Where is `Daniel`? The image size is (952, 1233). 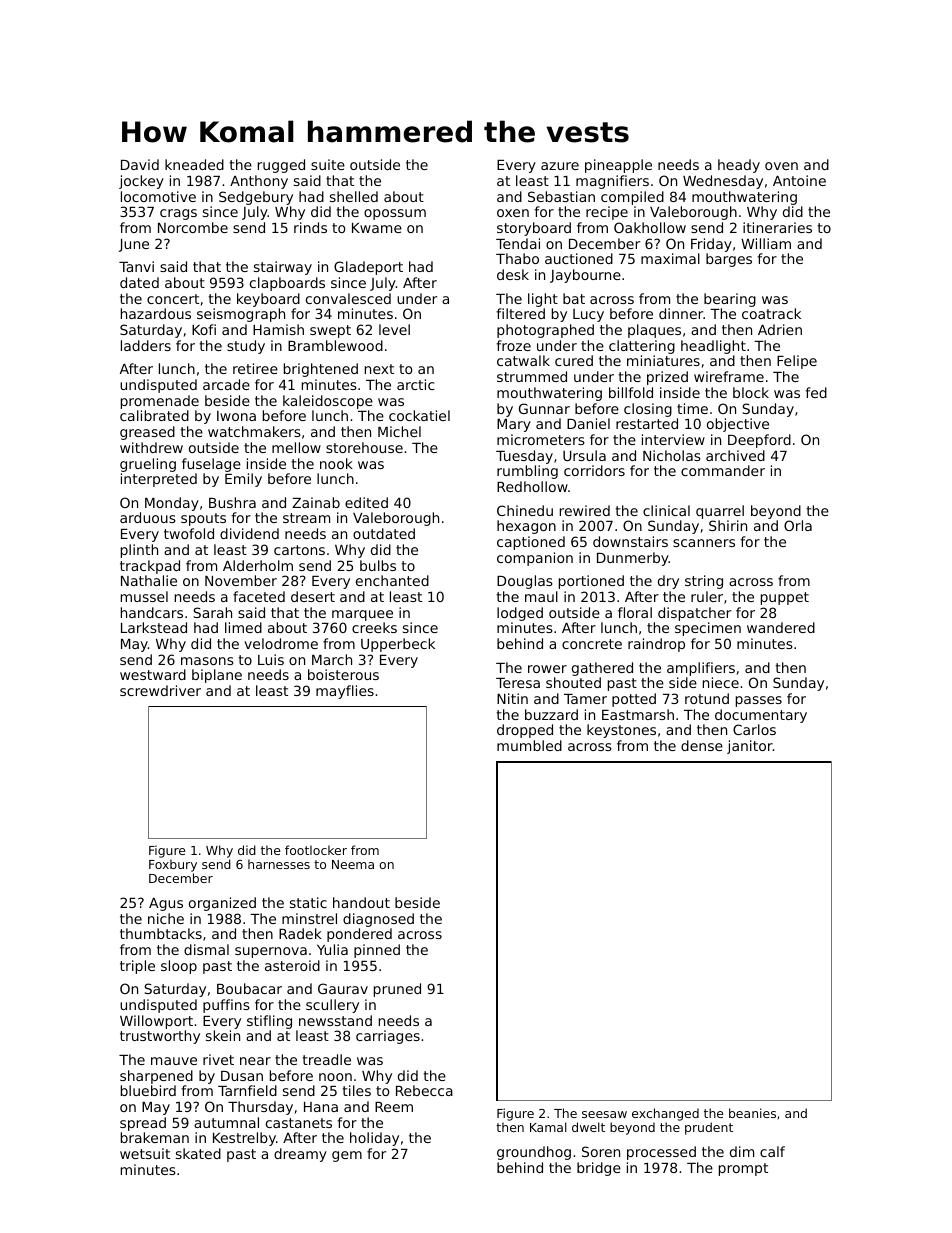
Daniel is located at coordinates (588, 423).
